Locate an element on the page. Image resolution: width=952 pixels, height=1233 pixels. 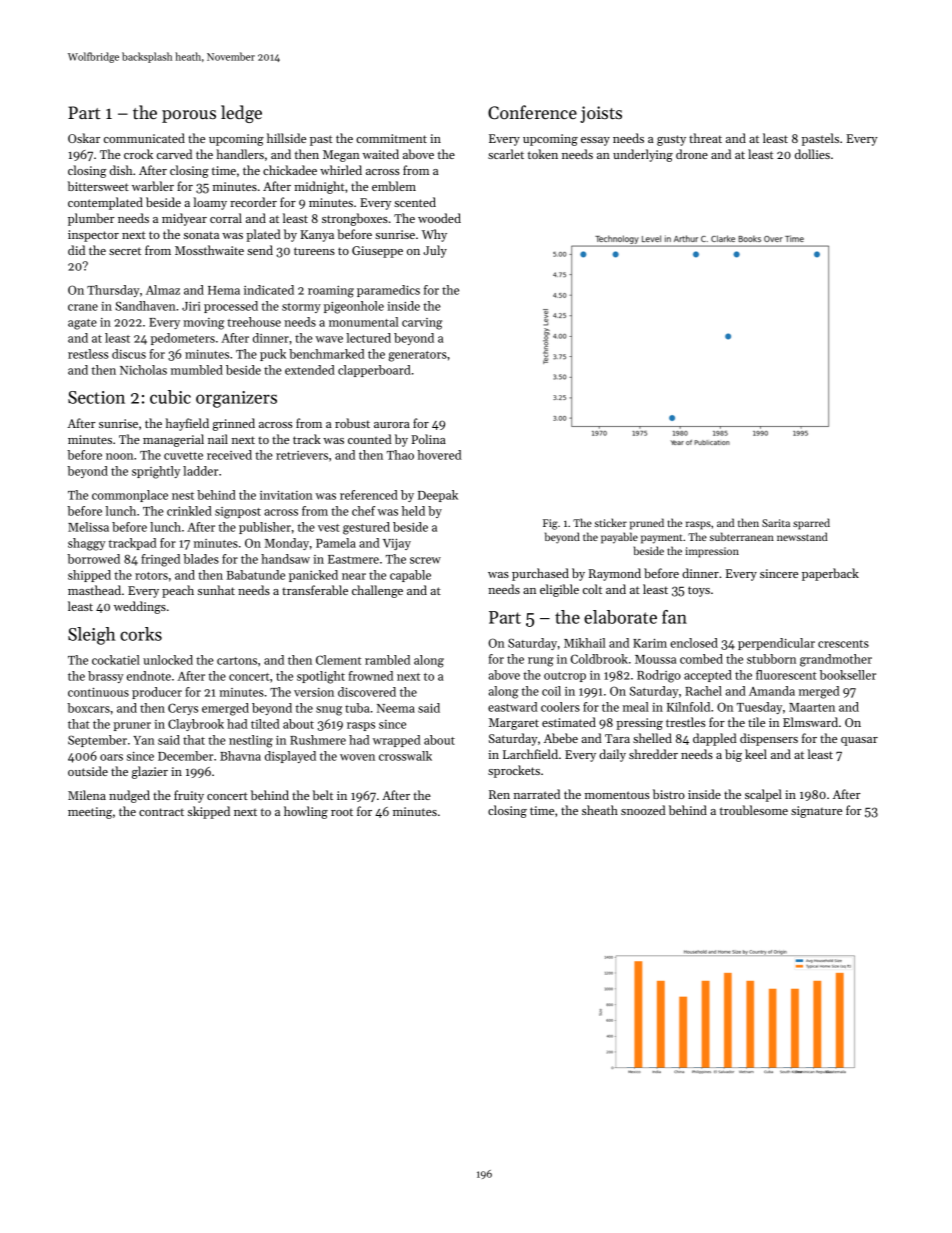
woven is located at coordinates (357, 757).
